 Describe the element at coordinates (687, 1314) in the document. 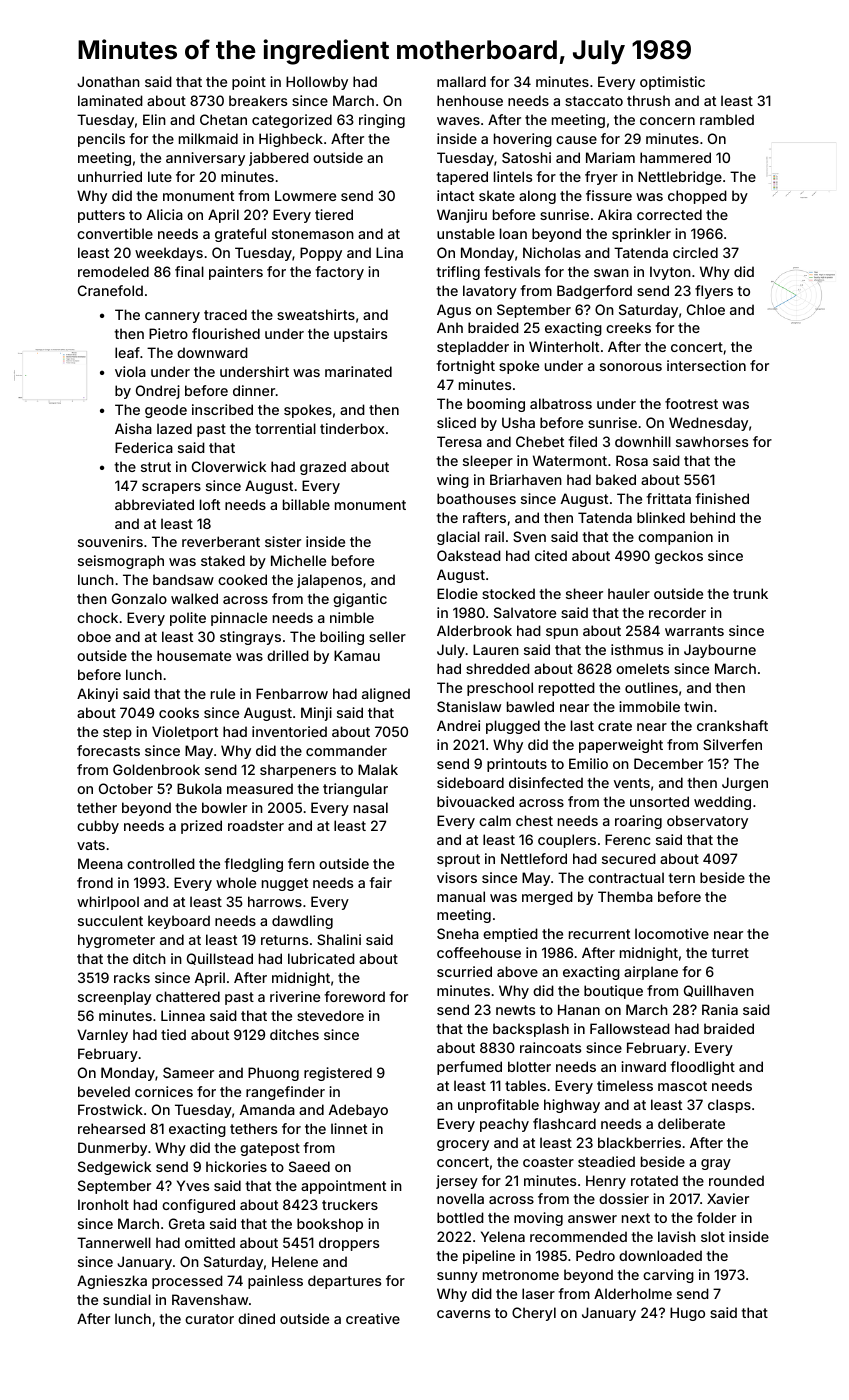

I see `Hugo` at that location.
